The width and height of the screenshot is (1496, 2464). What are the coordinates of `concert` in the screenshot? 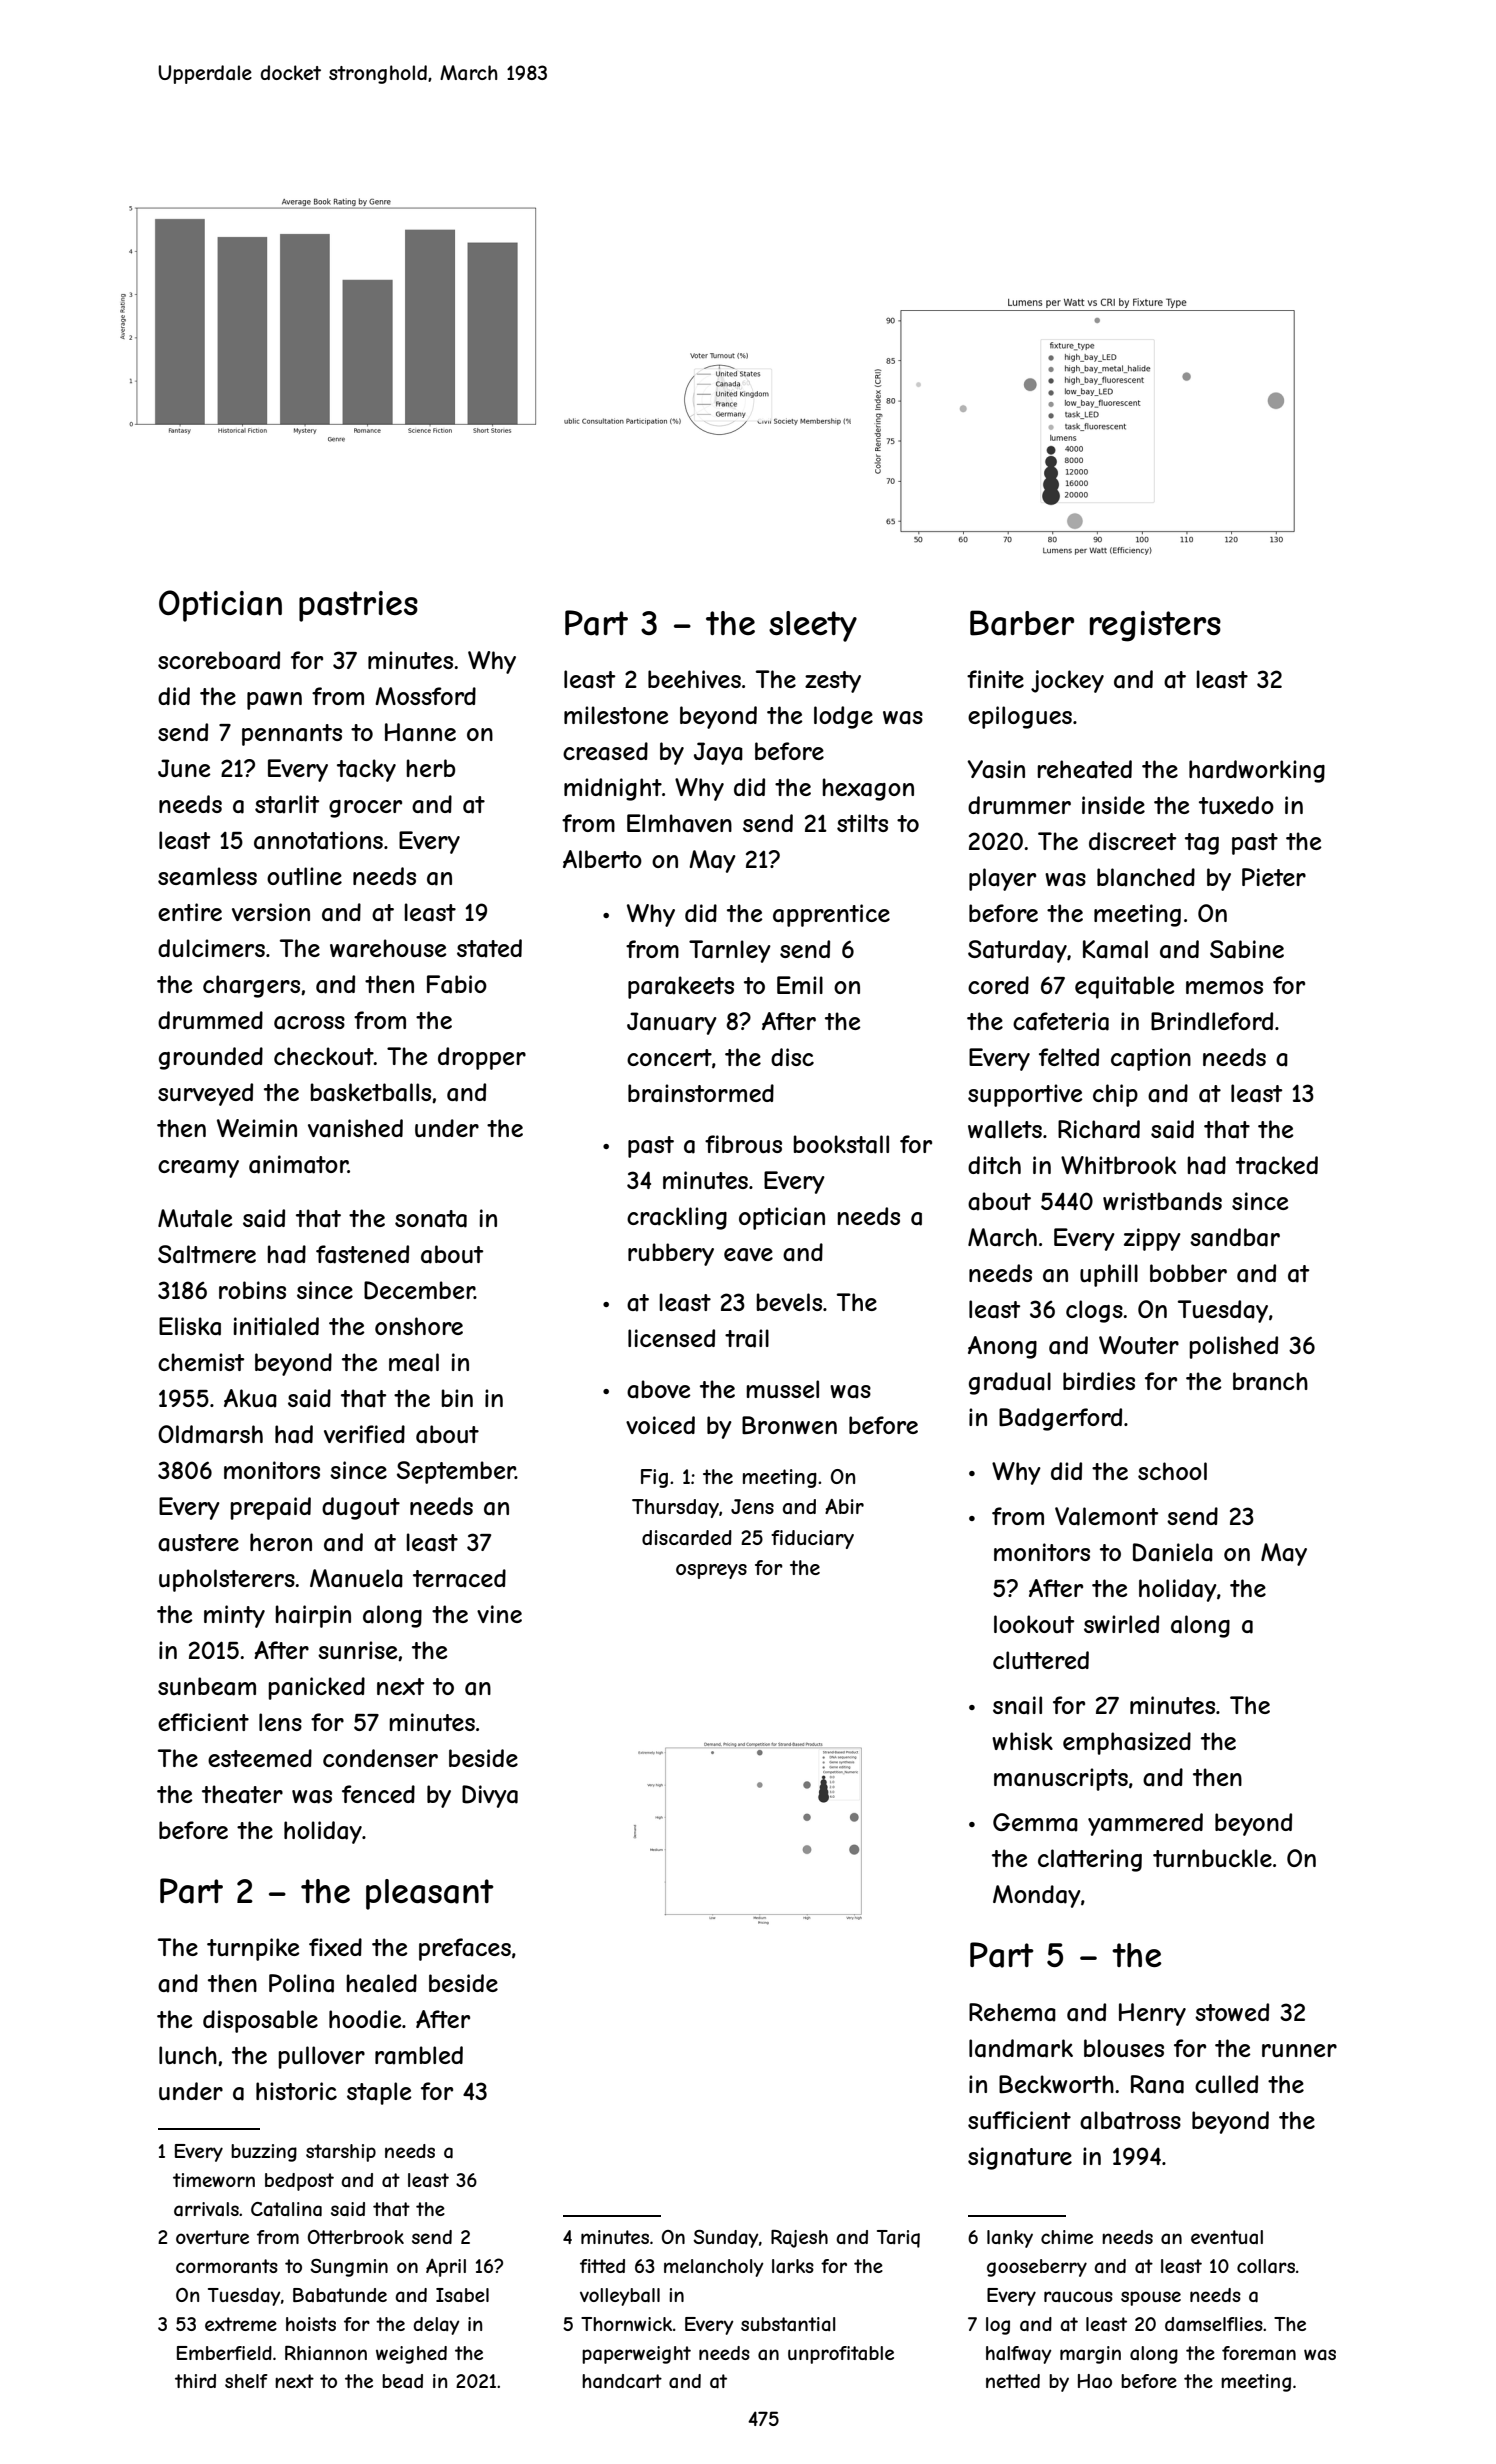 It's located at (669, 1057).
